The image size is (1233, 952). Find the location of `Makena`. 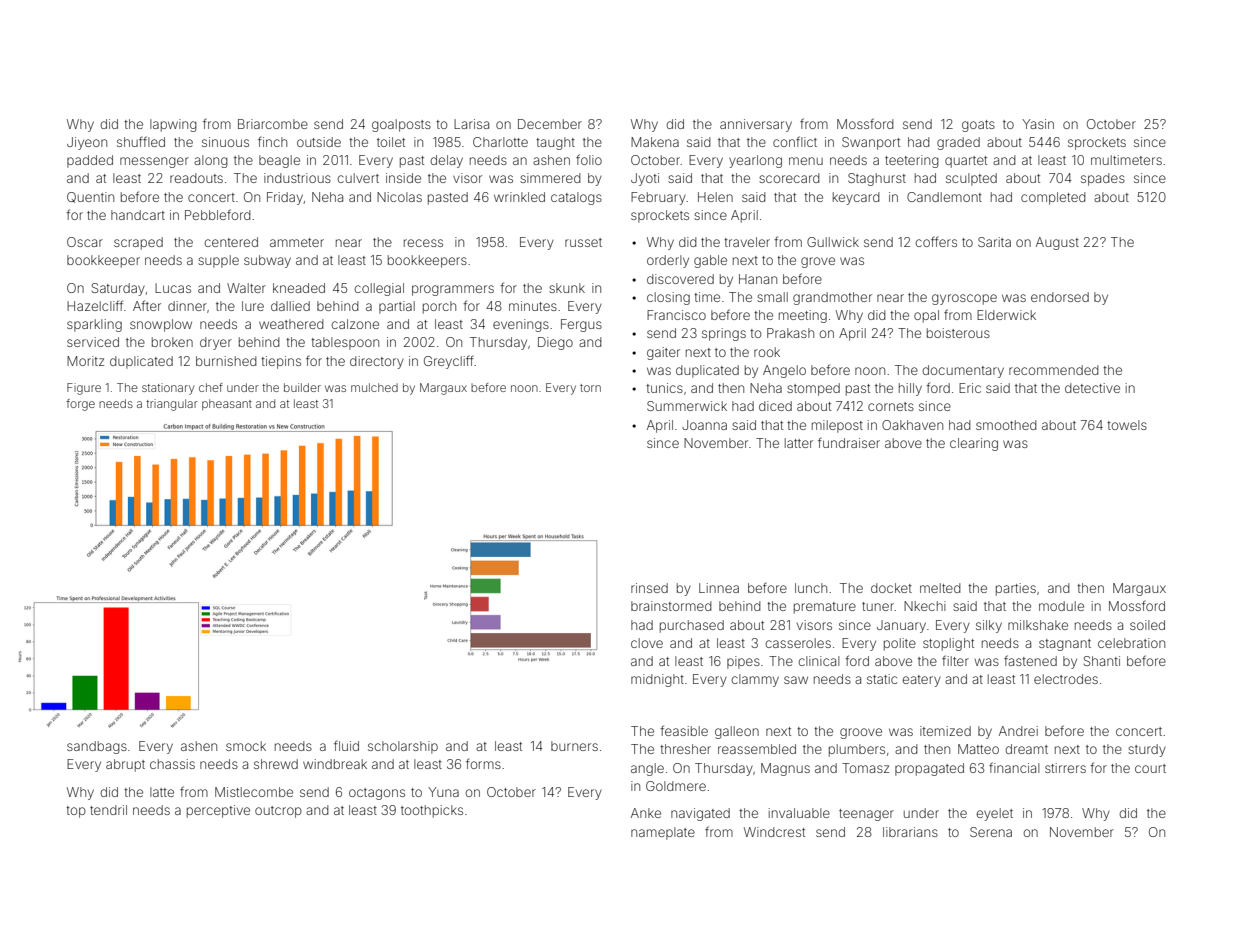

Makena is located at coordinates (655, 142).
